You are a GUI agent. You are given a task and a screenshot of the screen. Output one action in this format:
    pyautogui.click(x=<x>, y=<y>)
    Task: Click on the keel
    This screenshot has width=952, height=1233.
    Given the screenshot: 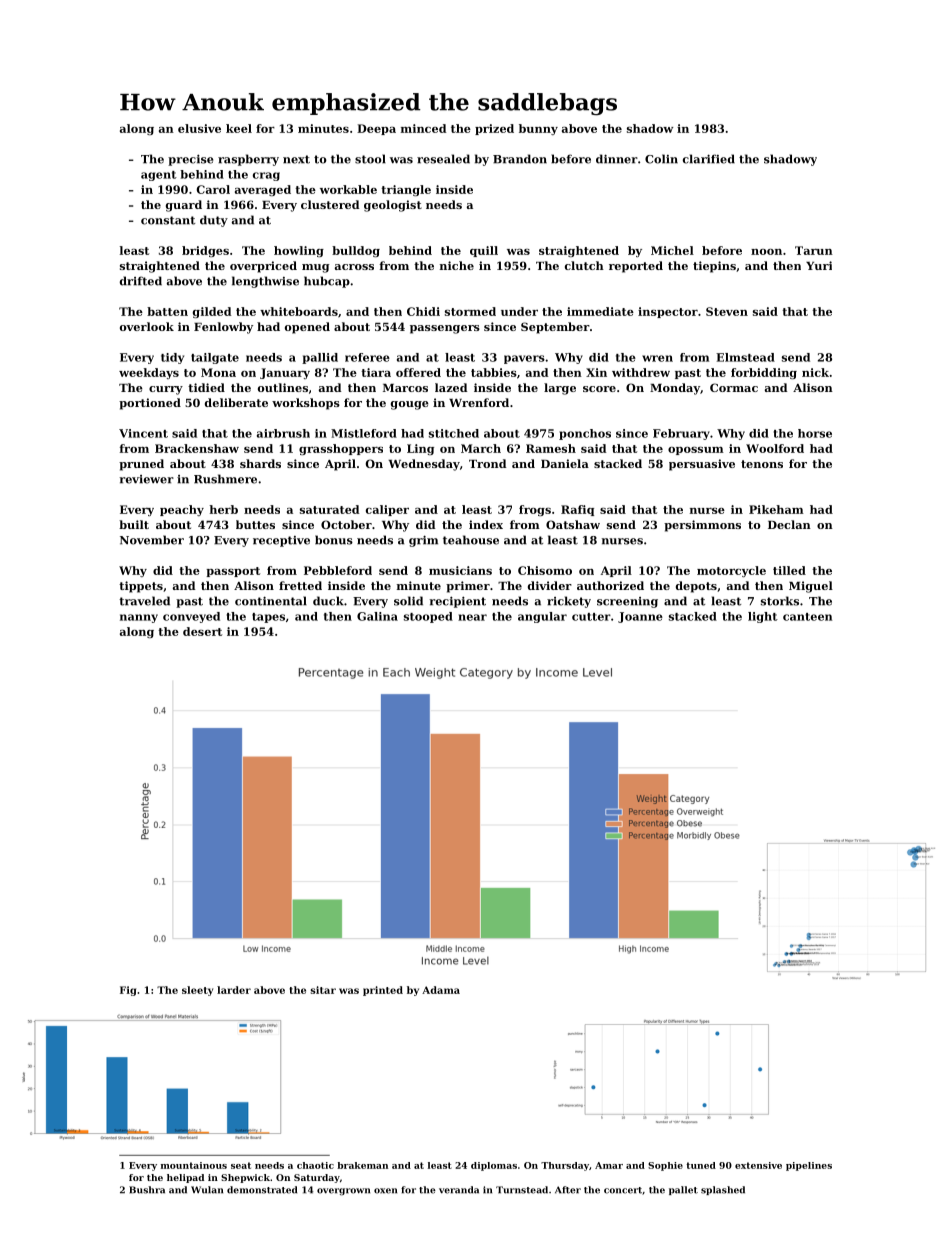 What is the action you would take?
    pyautogui.click(x=239, y=128)
